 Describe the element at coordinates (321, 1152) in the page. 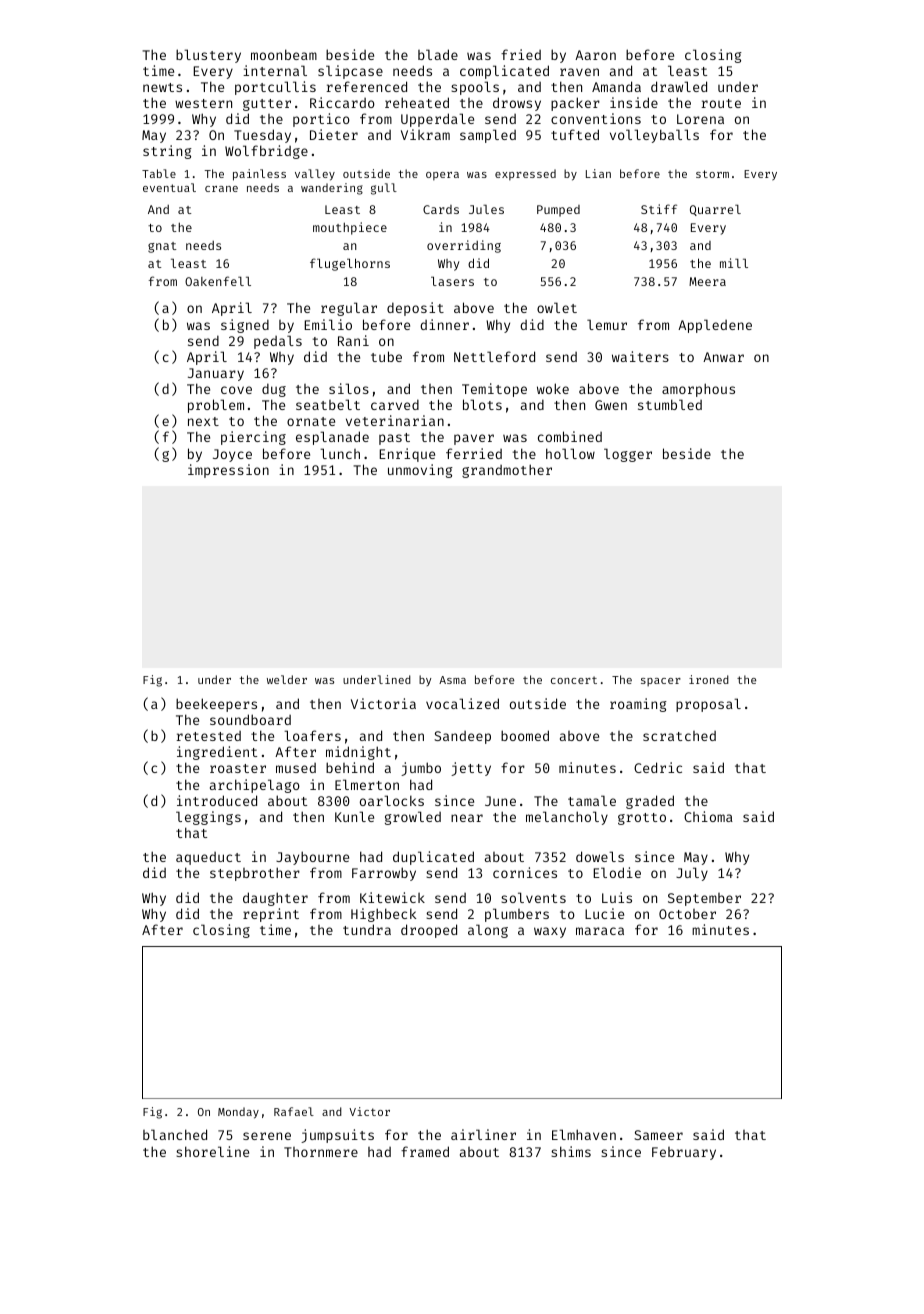

I see `Thornmere` at that location.
